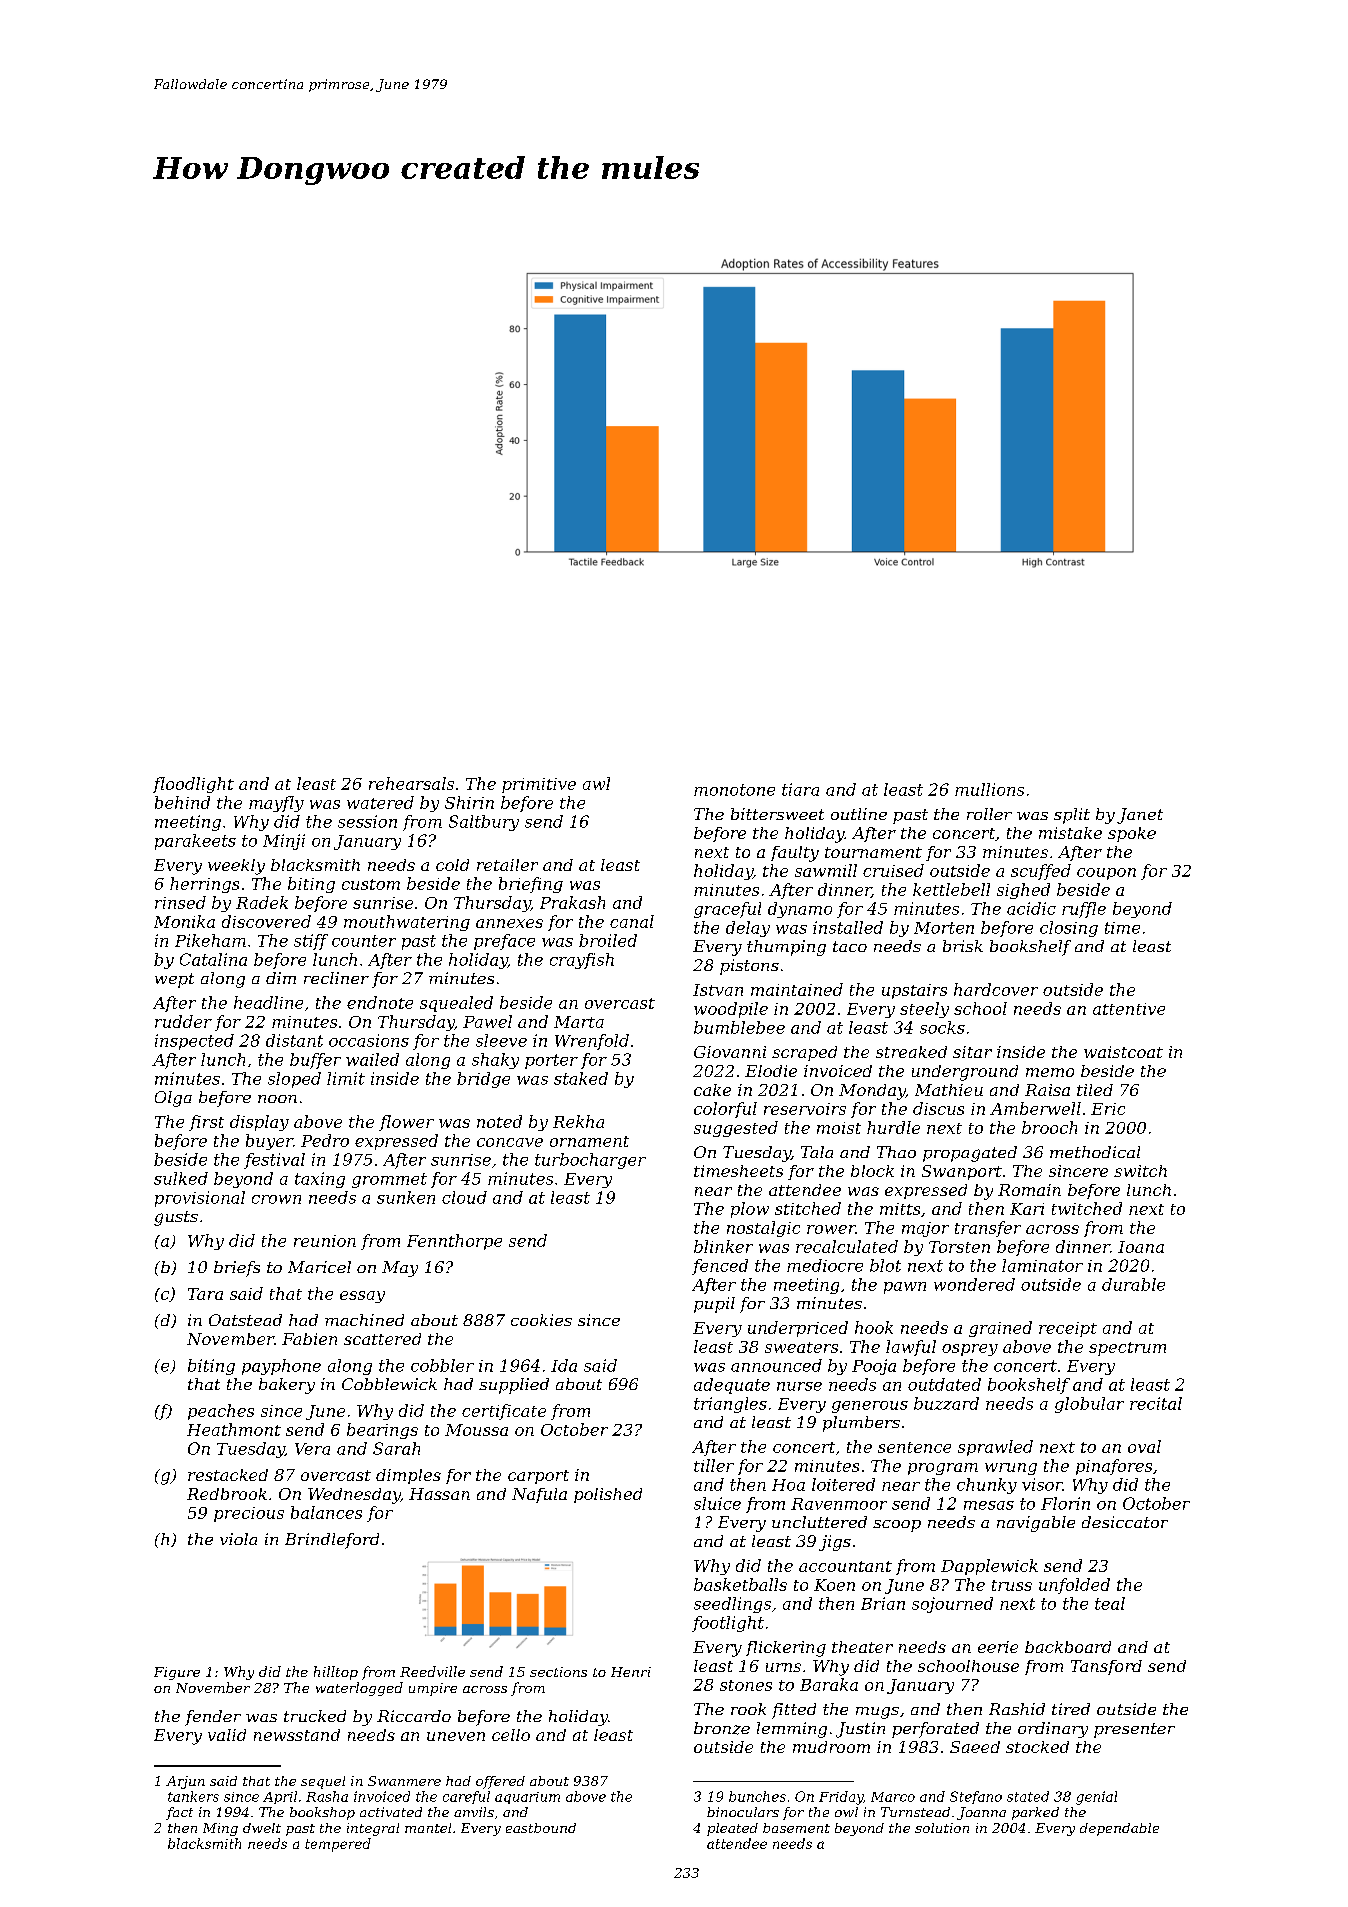 Image resolution: width=1348 pixels, height=1907 pixels. I want to click on Rekha, so click(578, 1121).
